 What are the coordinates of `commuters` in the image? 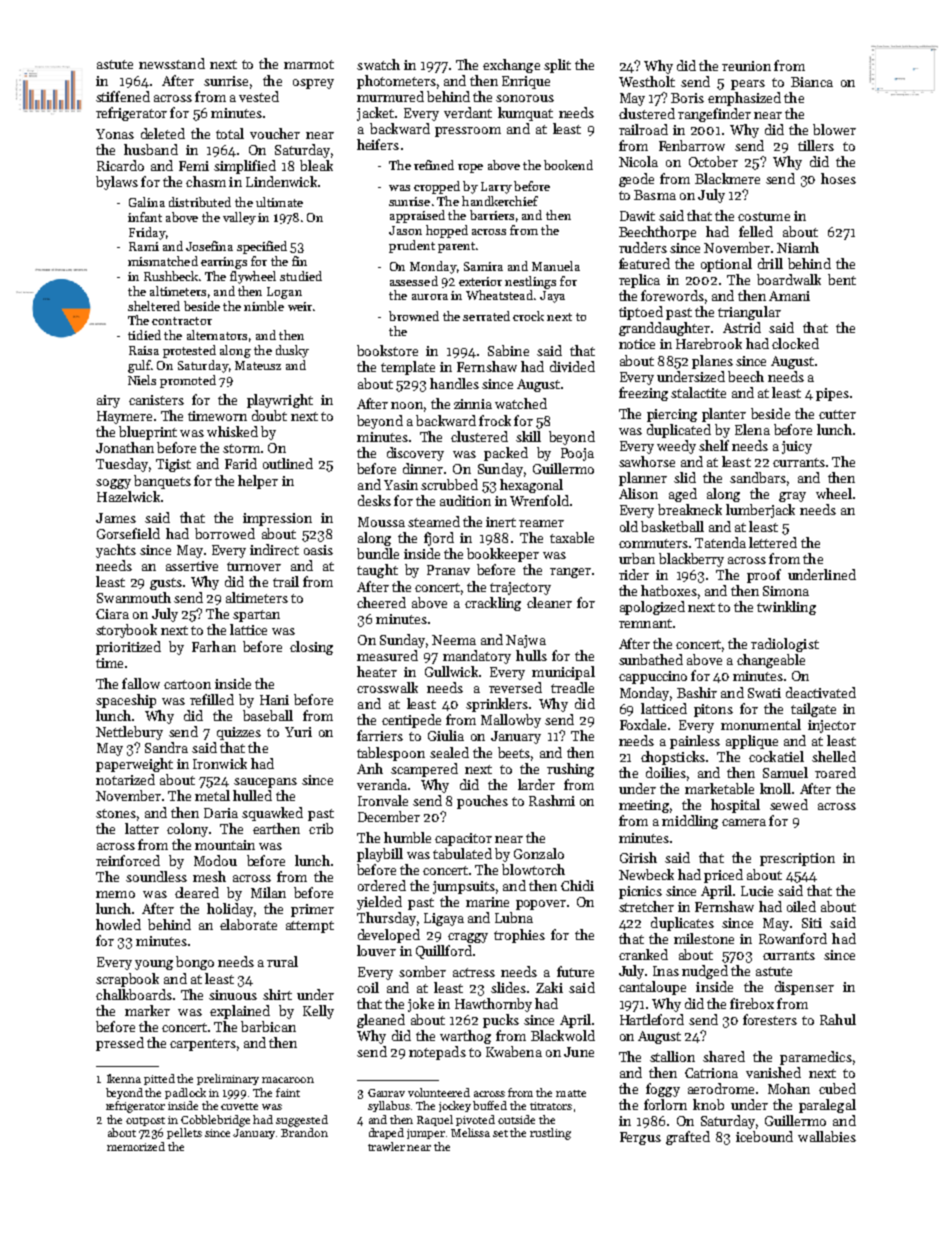 It's located at (653, 543).
